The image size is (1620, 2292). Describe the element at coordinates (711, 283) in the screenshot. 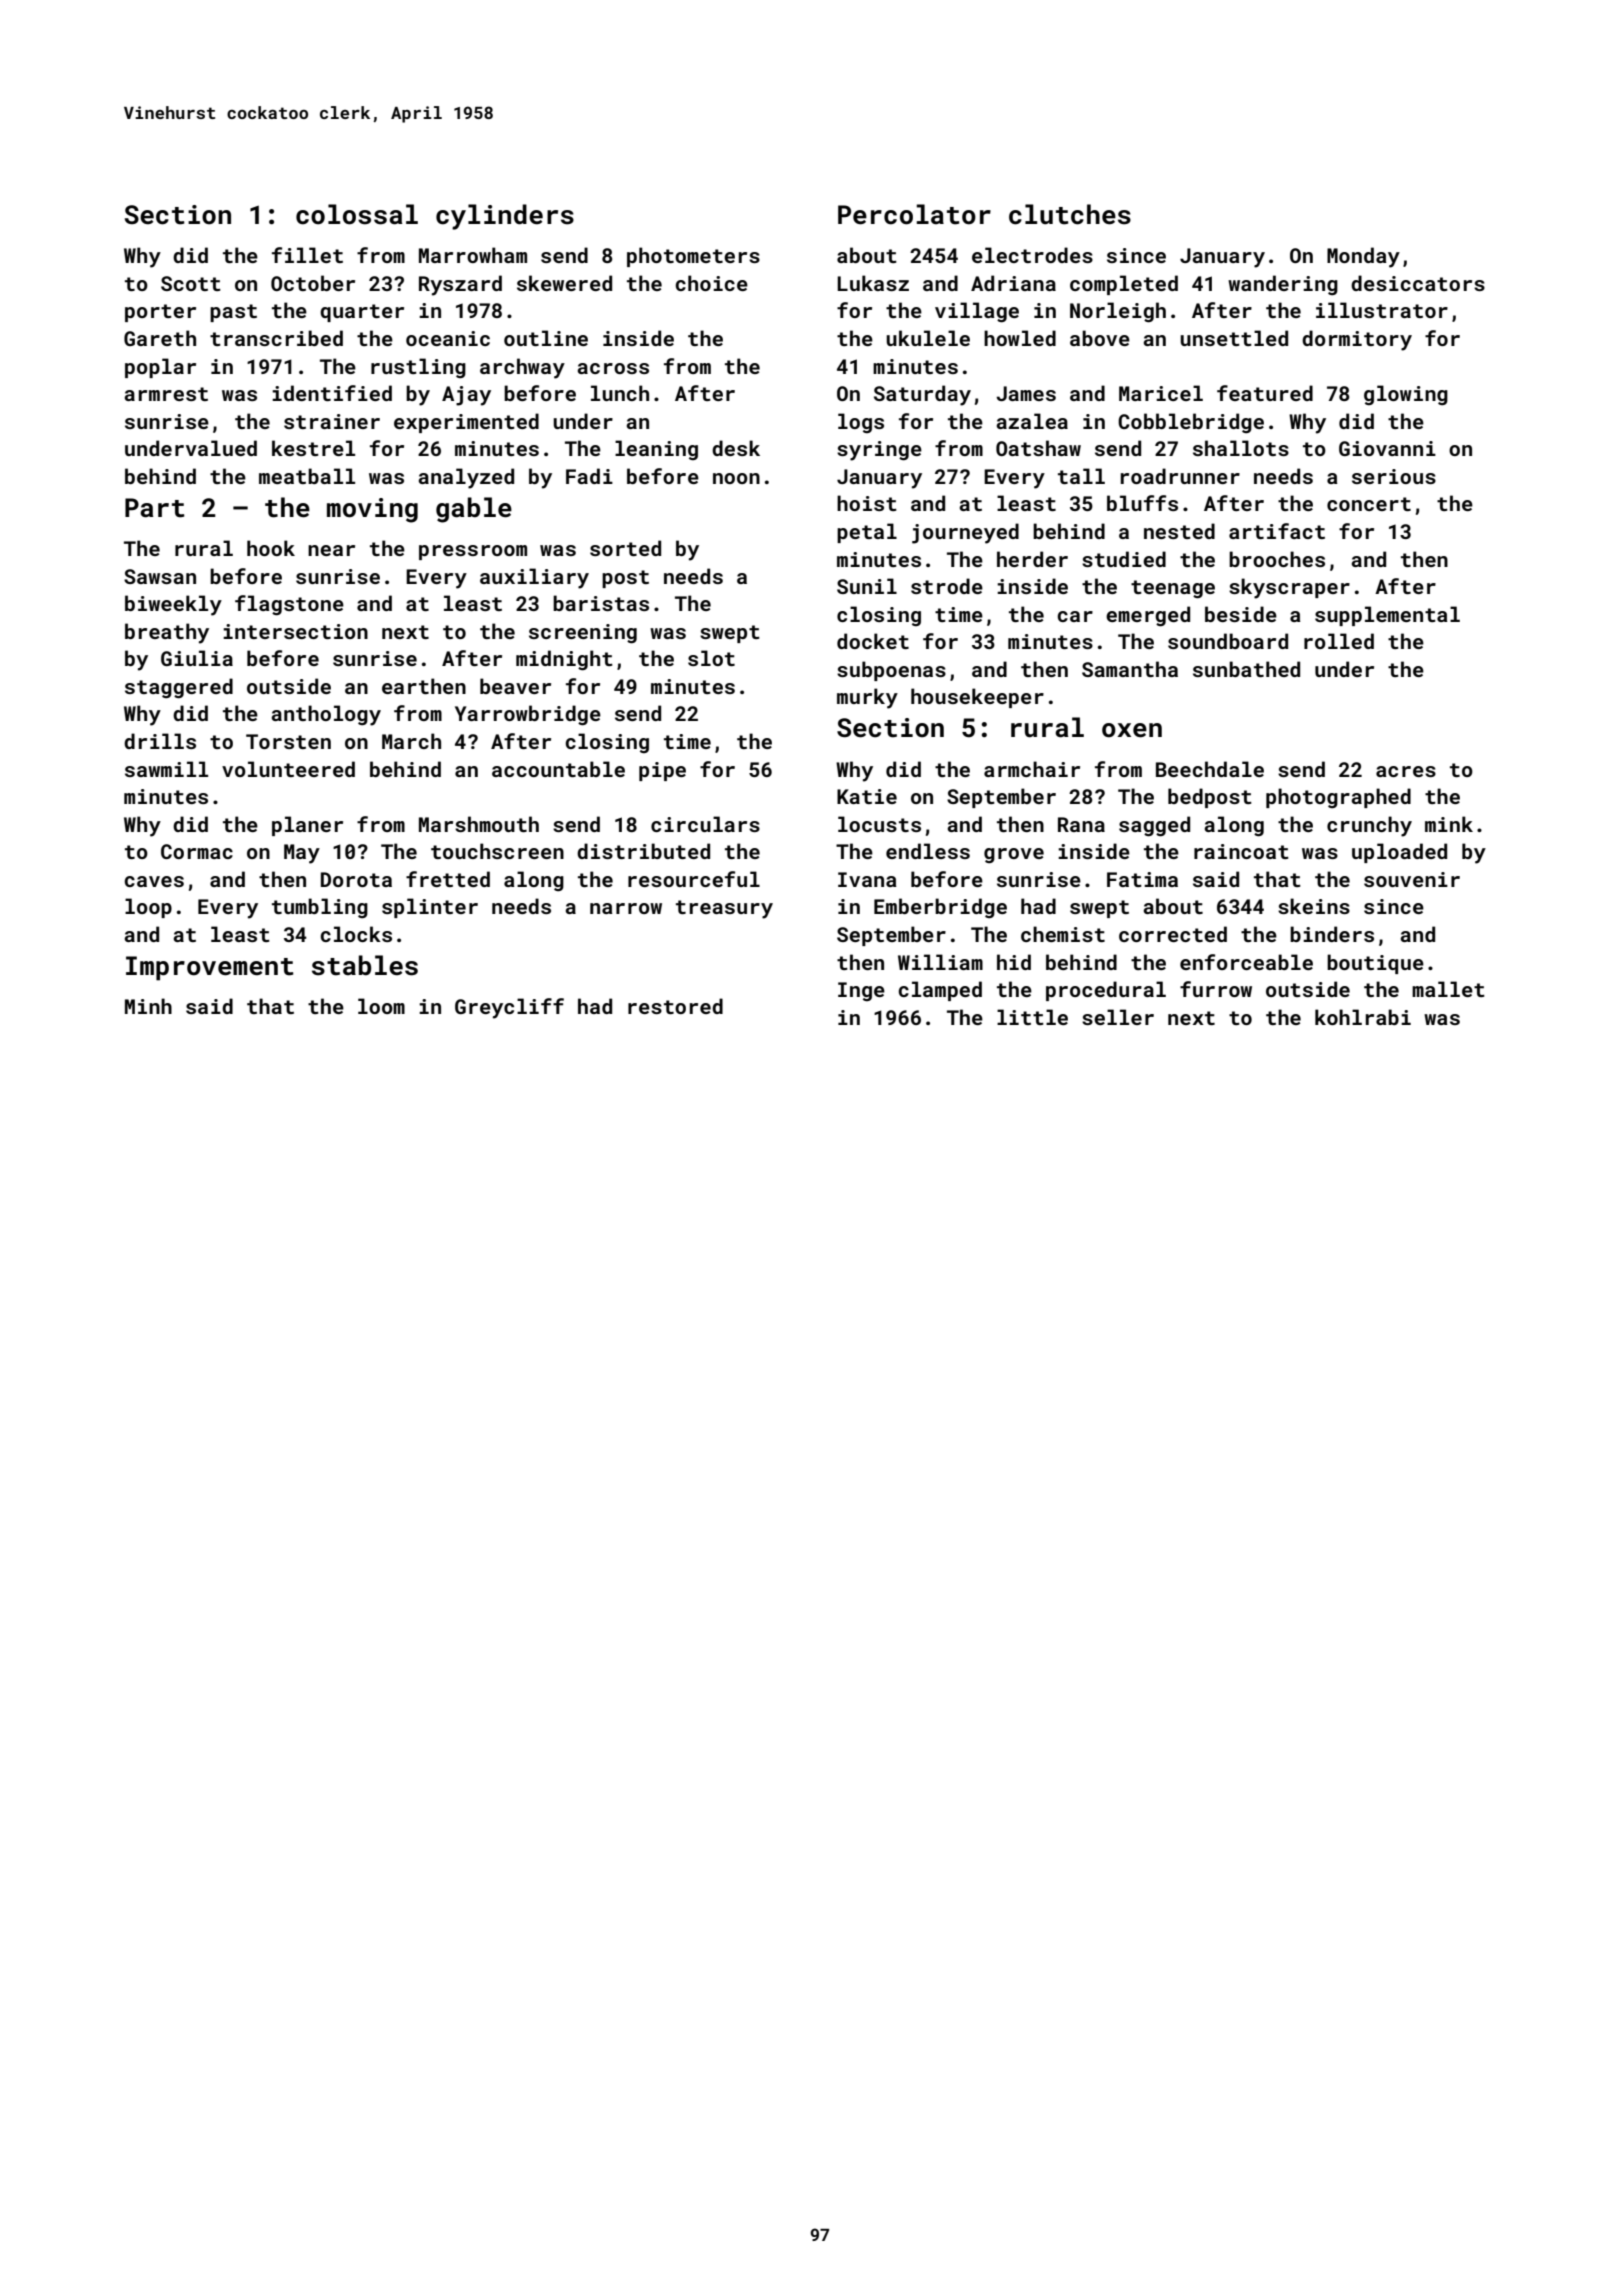

I see `choice` at that location.
